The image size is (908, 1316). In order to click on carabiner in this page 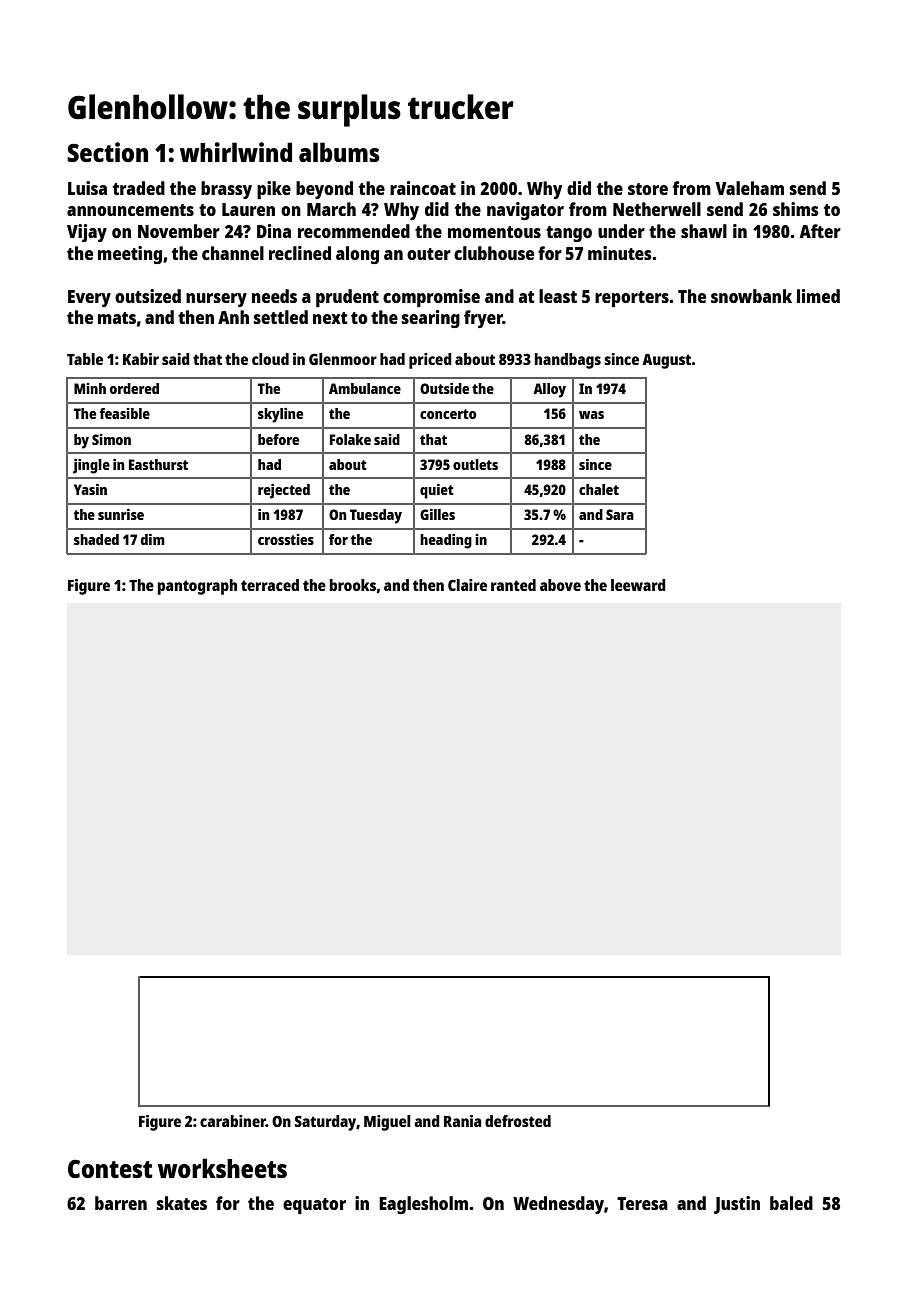, I will do `click(233, 1121)`.
